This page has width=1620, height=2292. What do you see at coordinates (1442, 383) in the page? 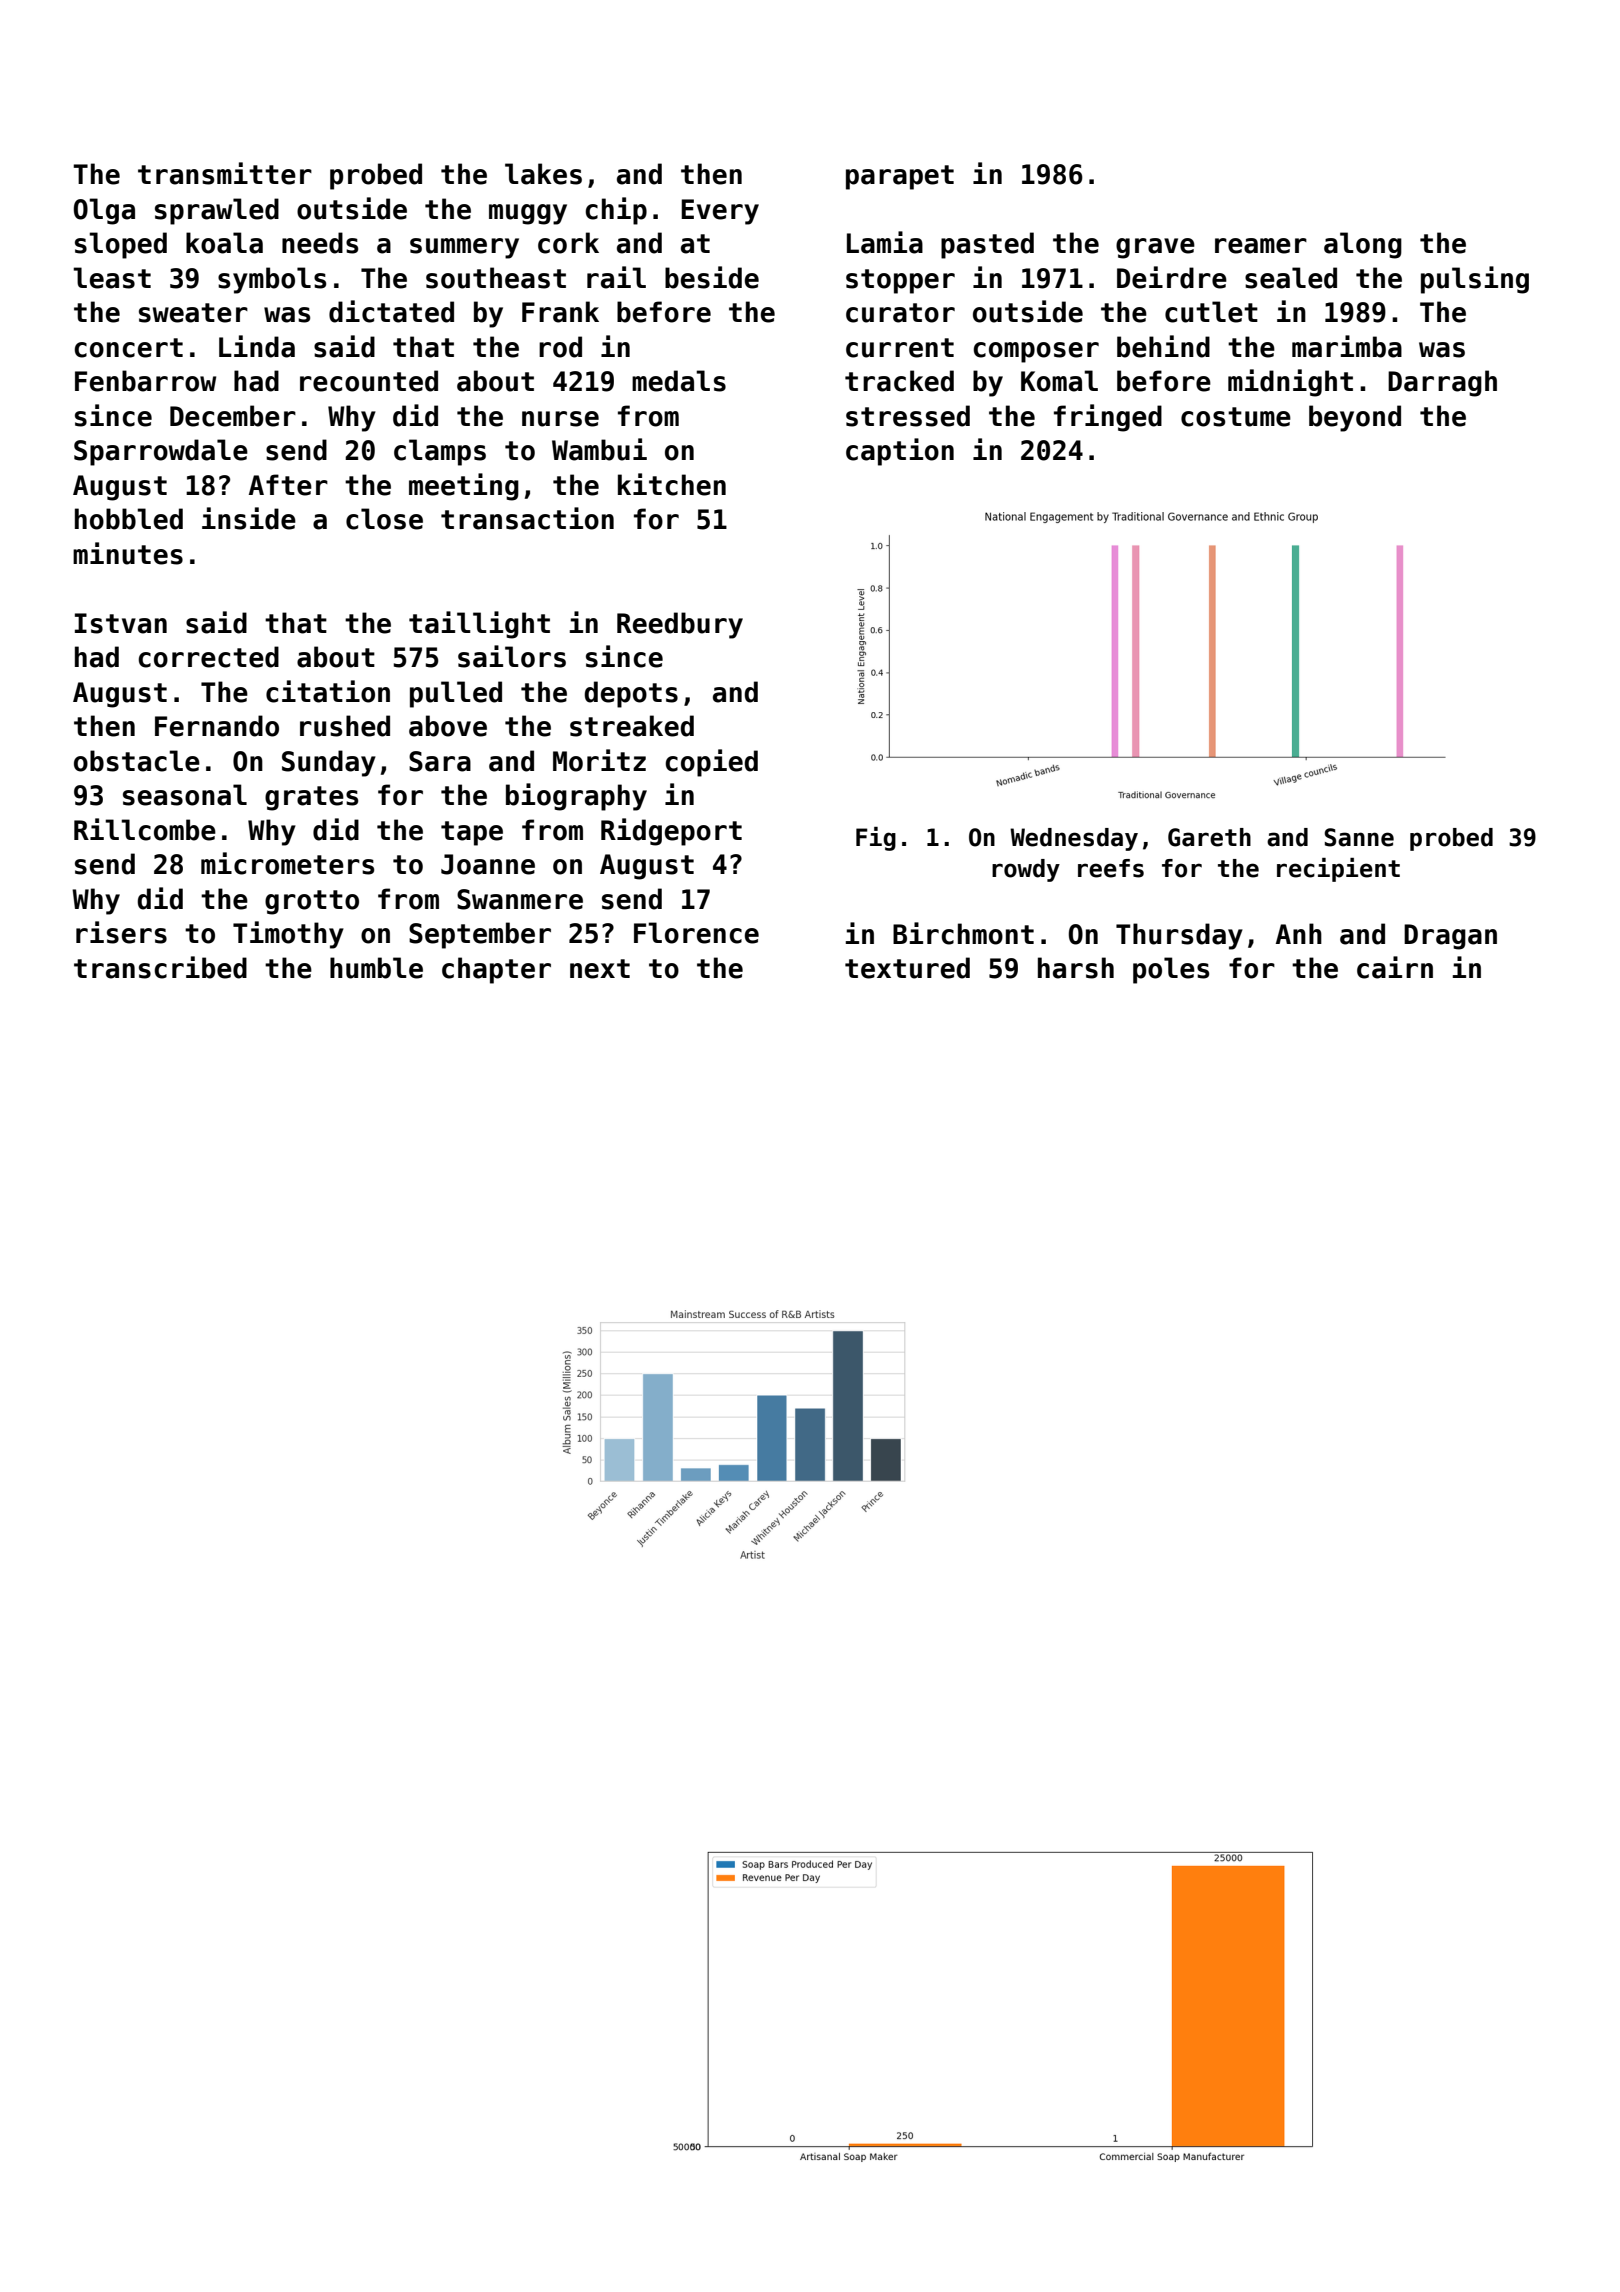
I see `Darragh` at bounding box center [1442, 383].
